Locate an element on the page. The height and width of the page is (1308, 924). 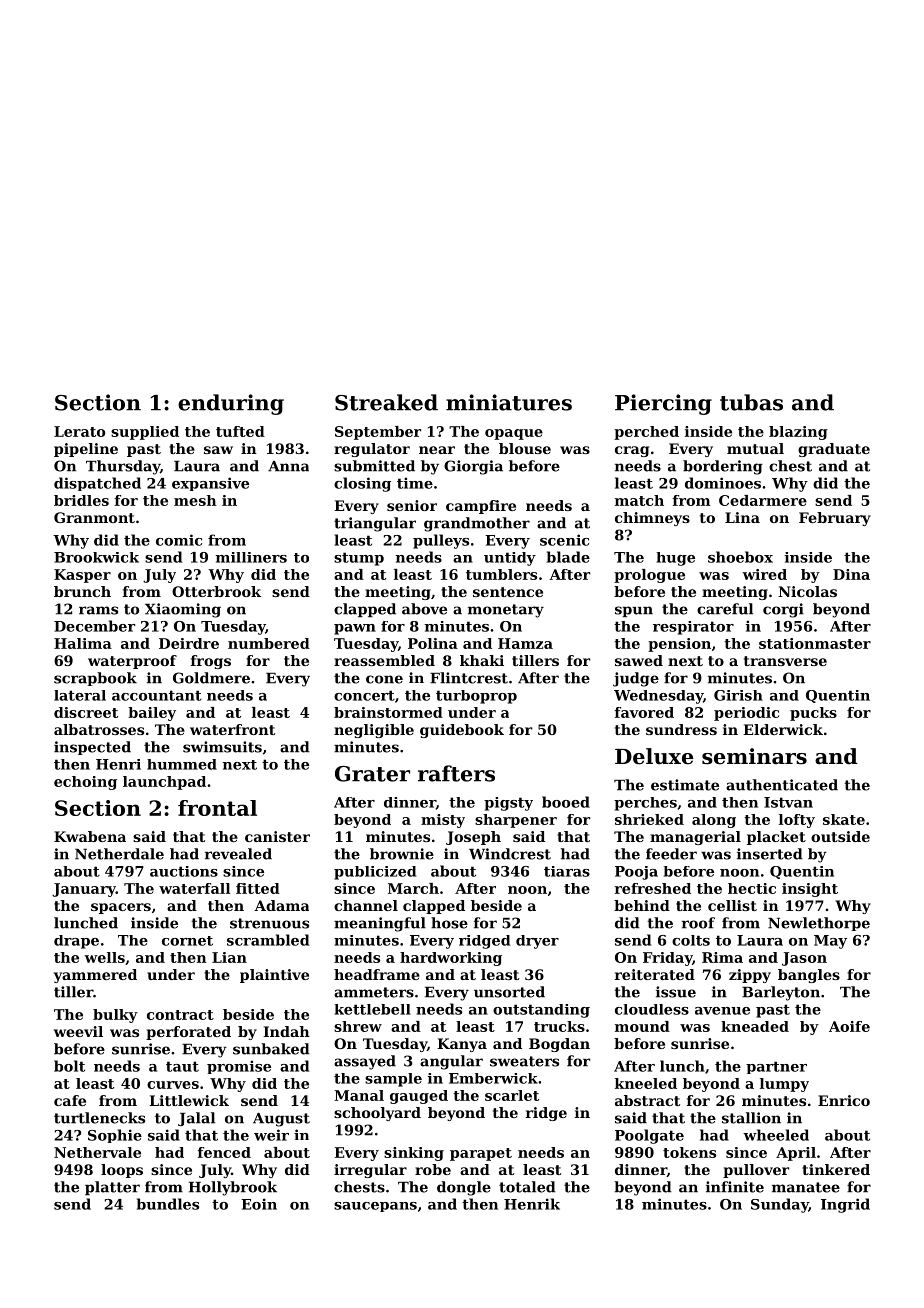
saucepans is located at coordinates (375, 1207).
